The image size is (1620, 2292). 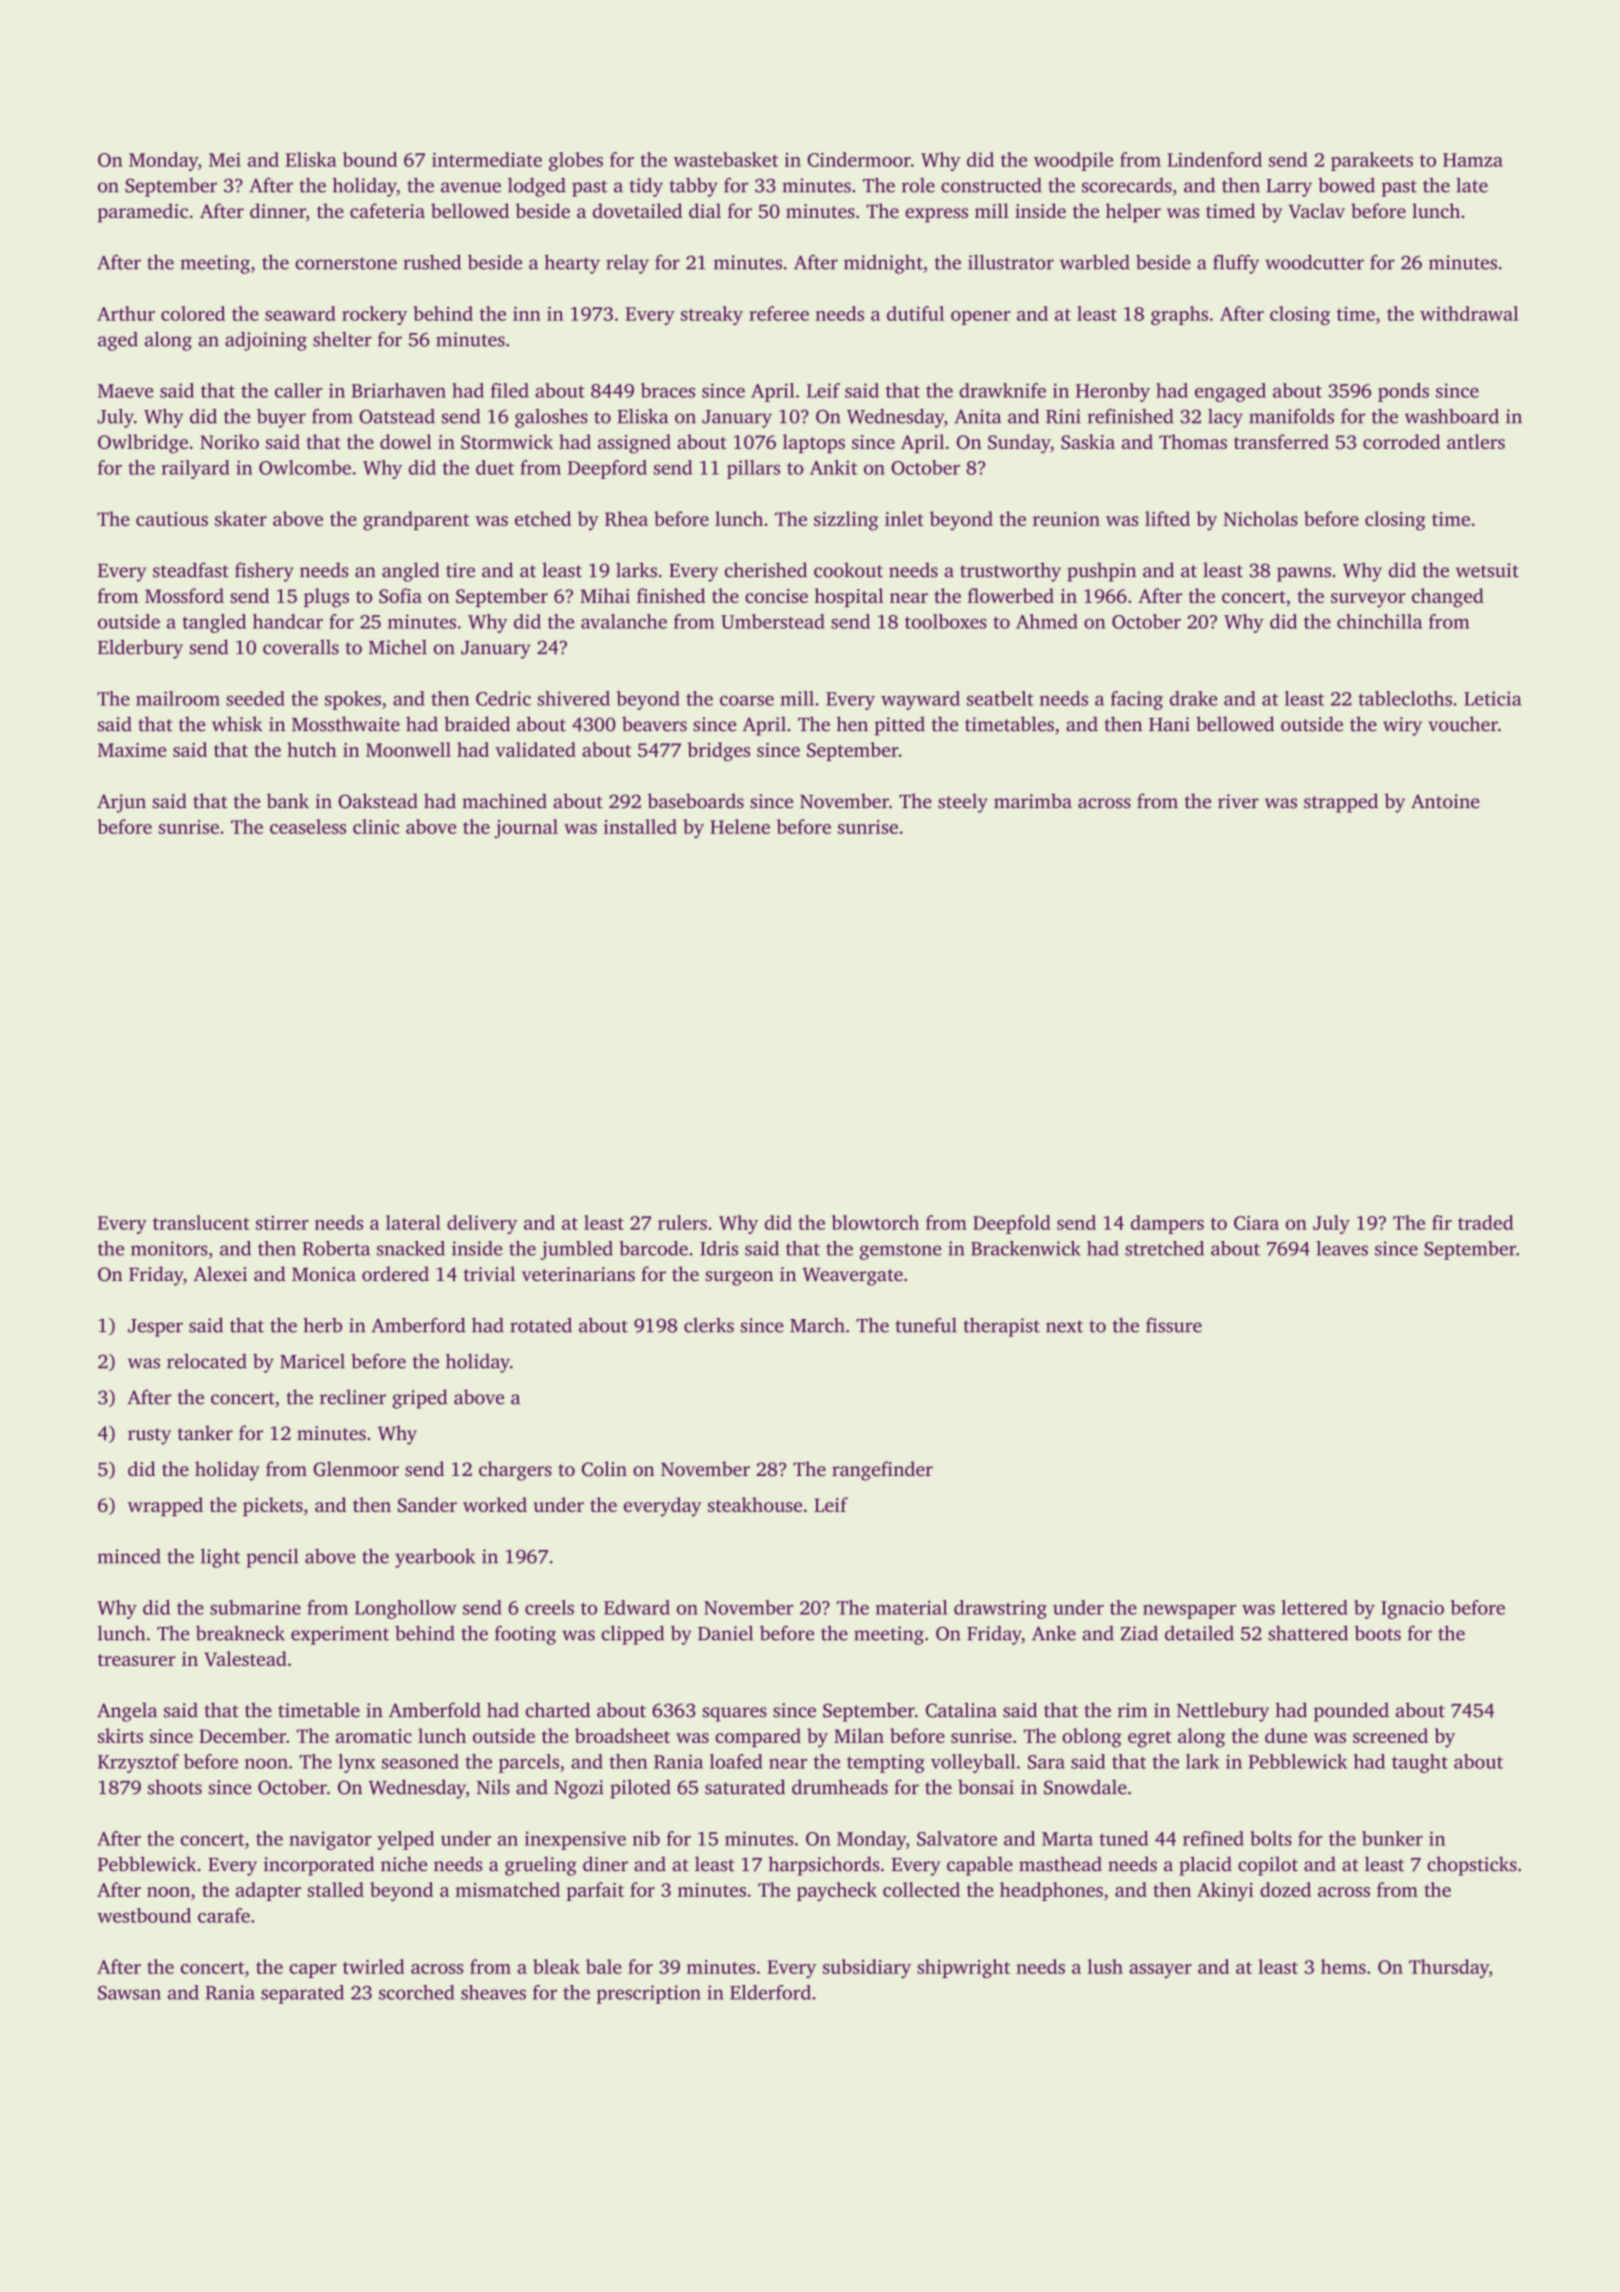 What do you see at coordinates (572, 264) in the image?
I see `hearty` at bounding box center [572, 264].
